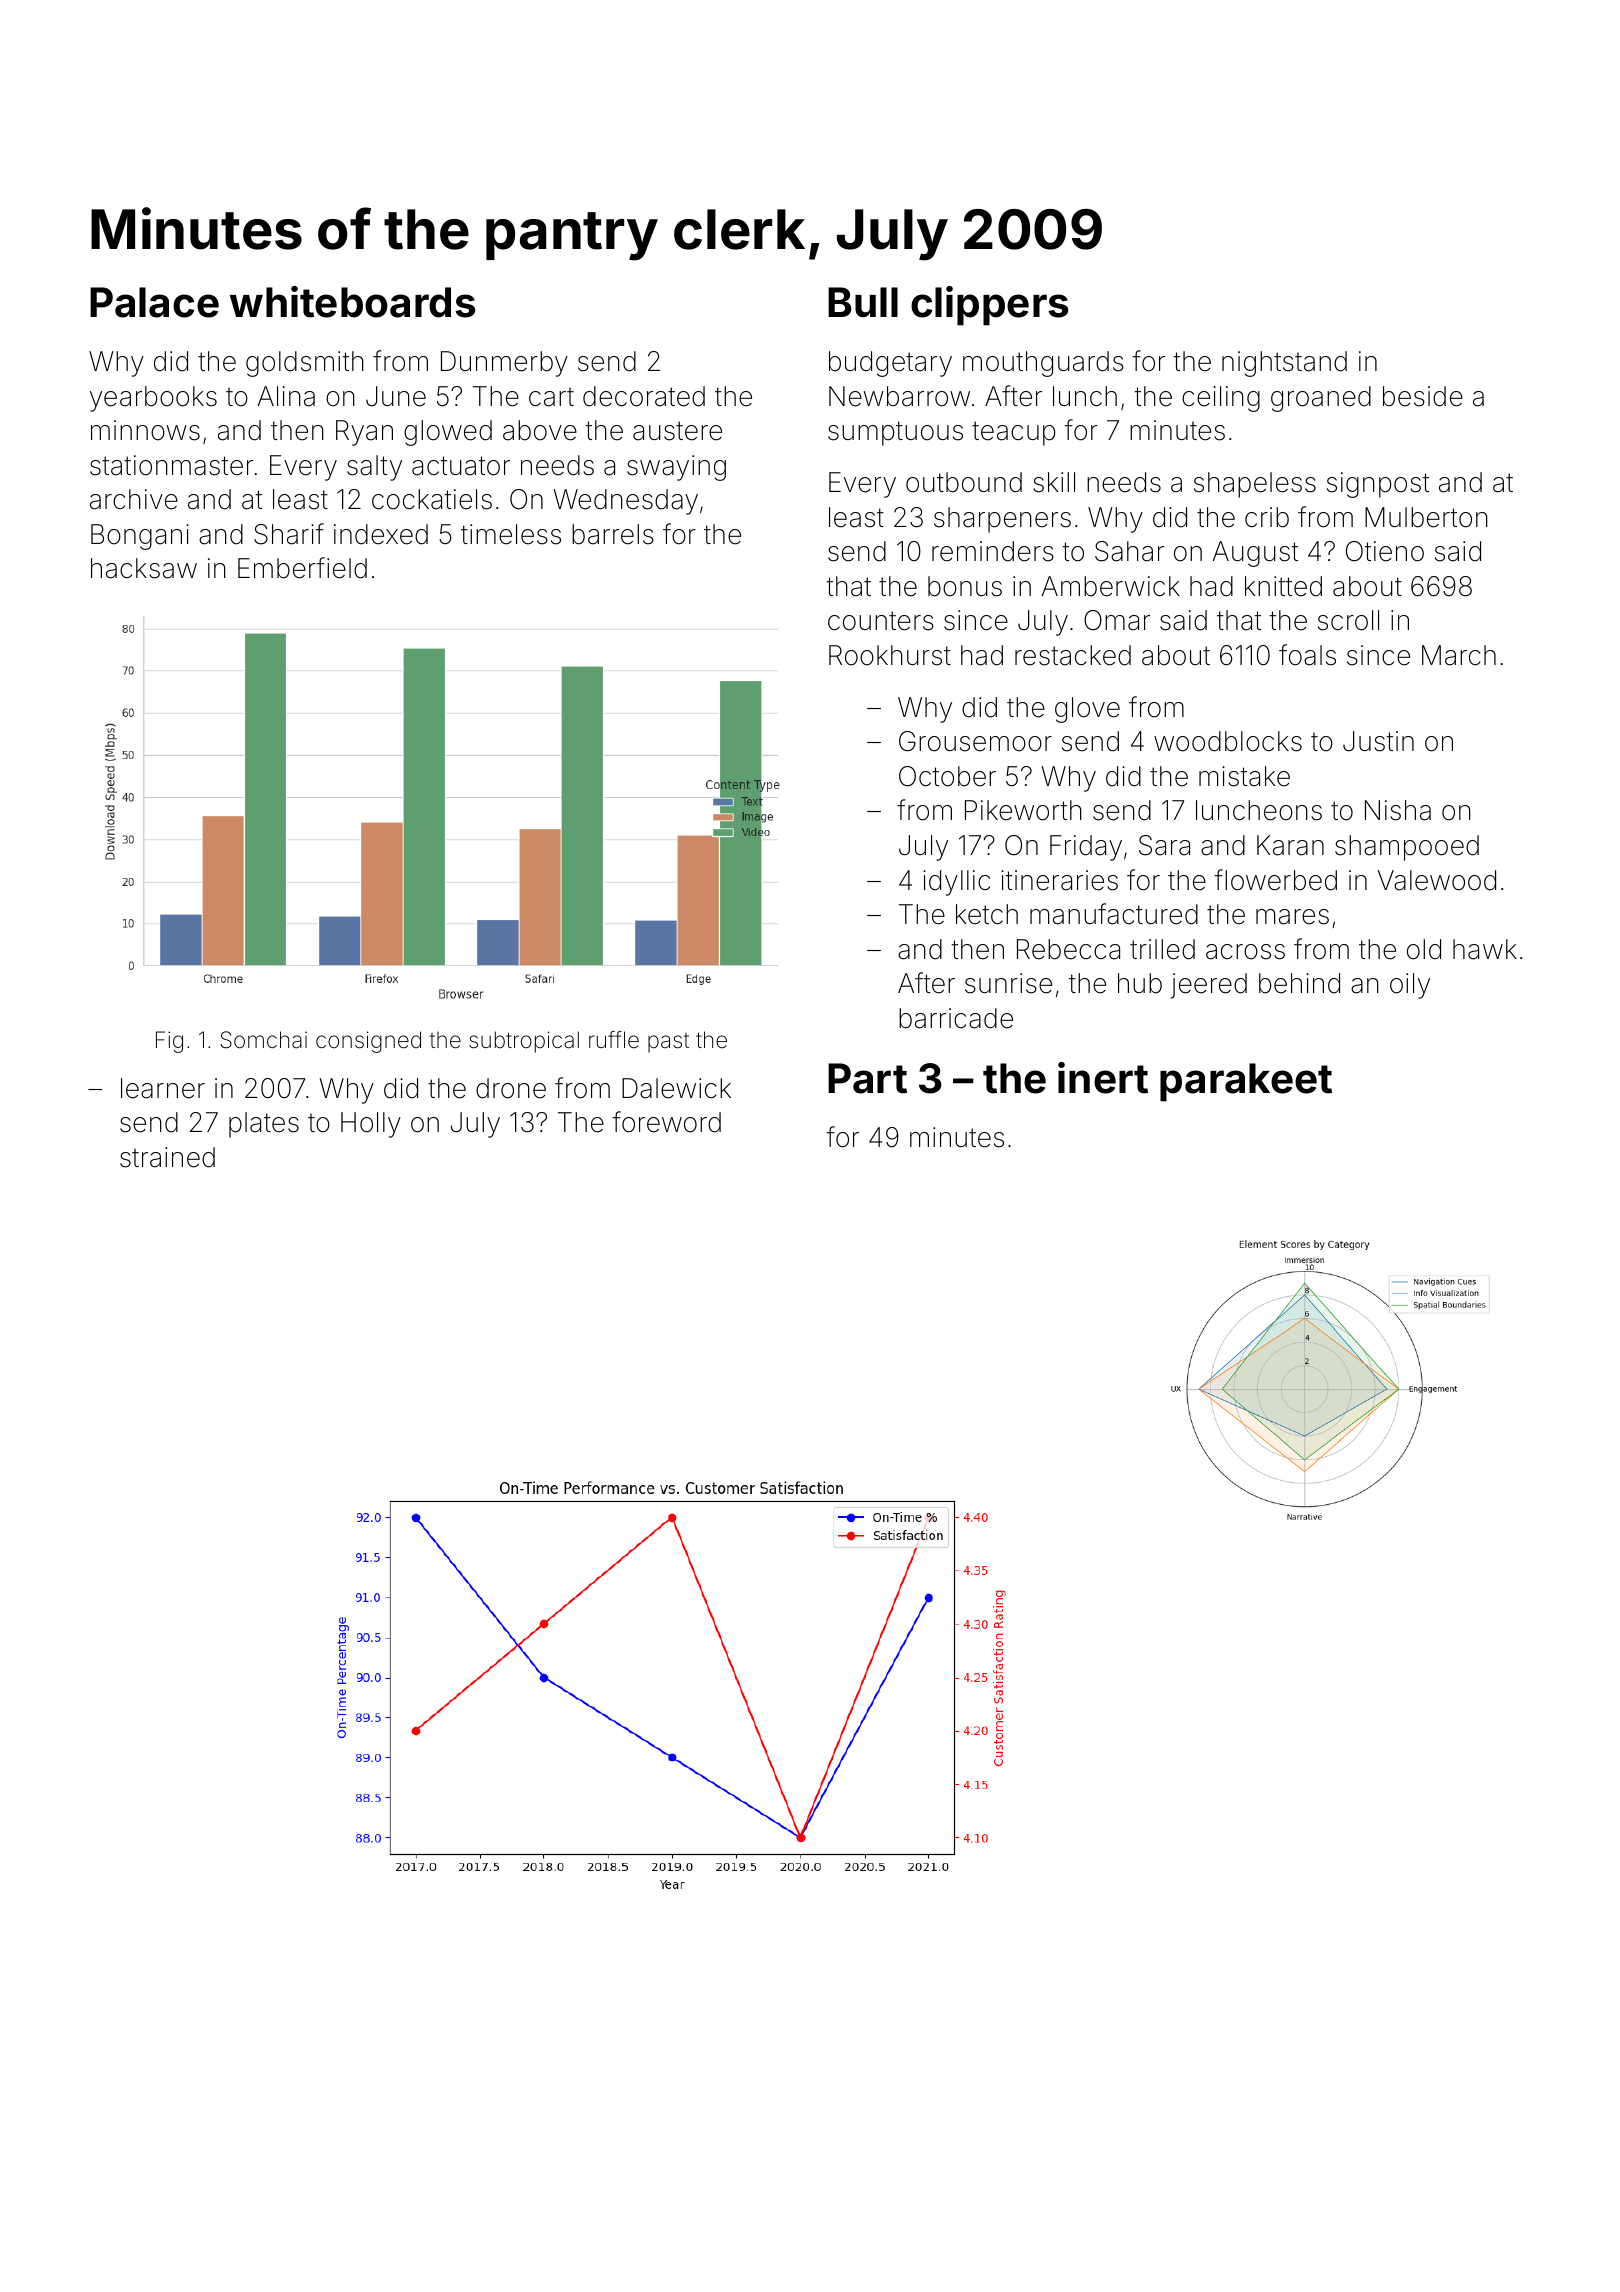 This document has width=1620, height=2292. I want to click on shapeless, so click(1255, 485).
